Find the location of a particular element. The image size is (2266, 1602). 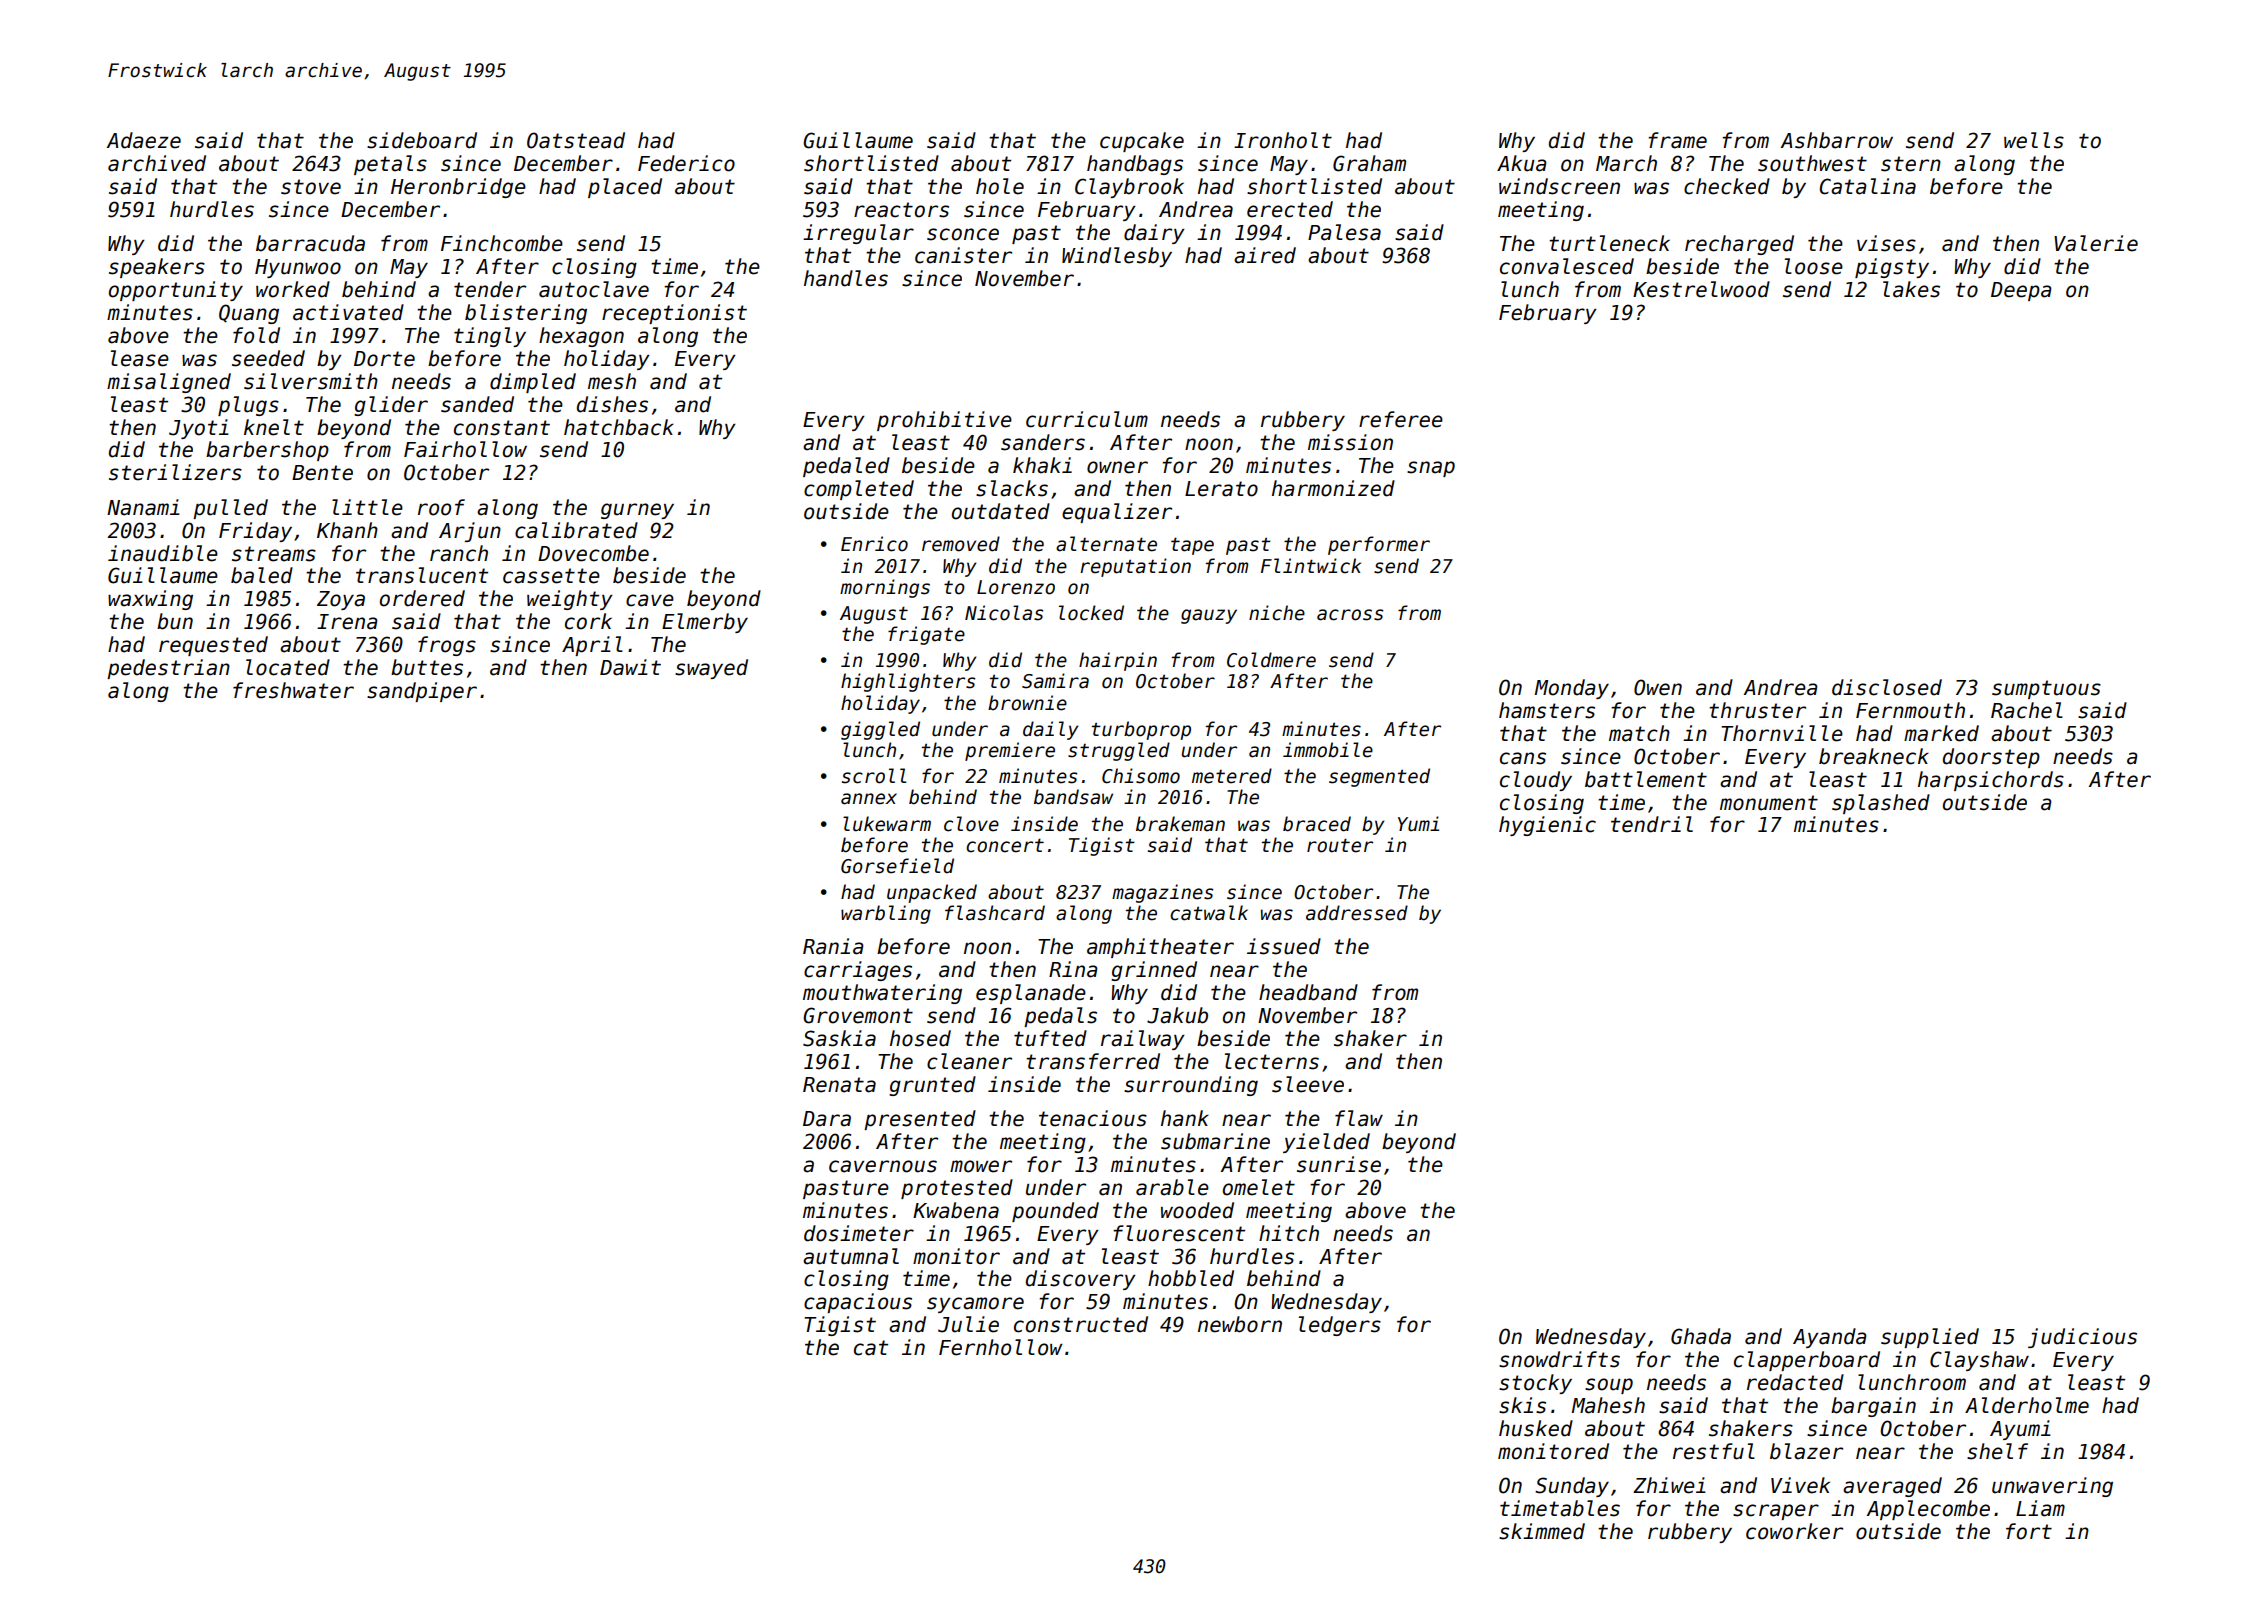

Deepa is located at coordinates (2021, 291).
